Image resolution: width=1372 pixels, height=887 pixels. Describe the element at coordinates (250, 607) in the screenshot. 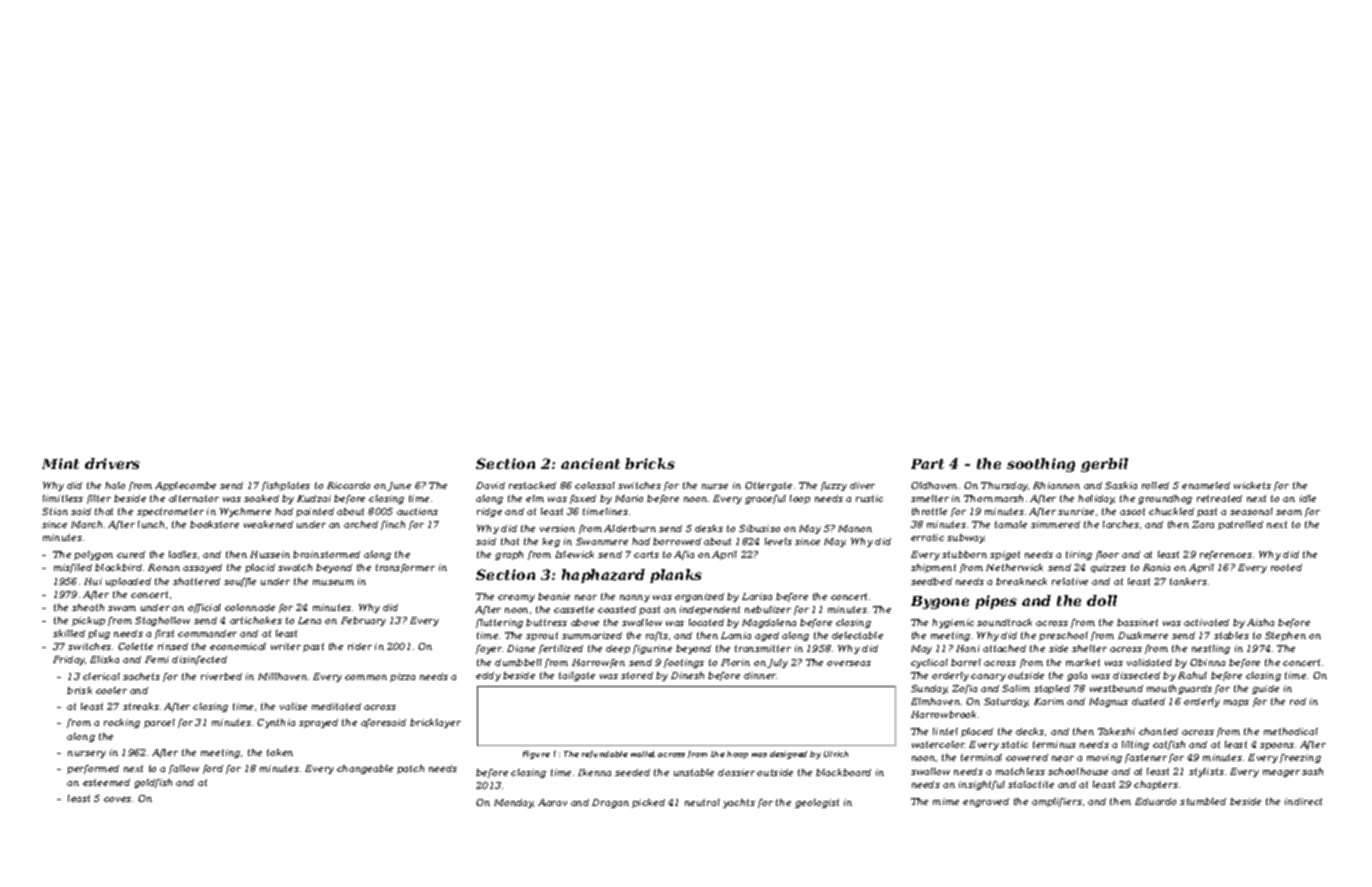

I see `colonnade` at that location.
